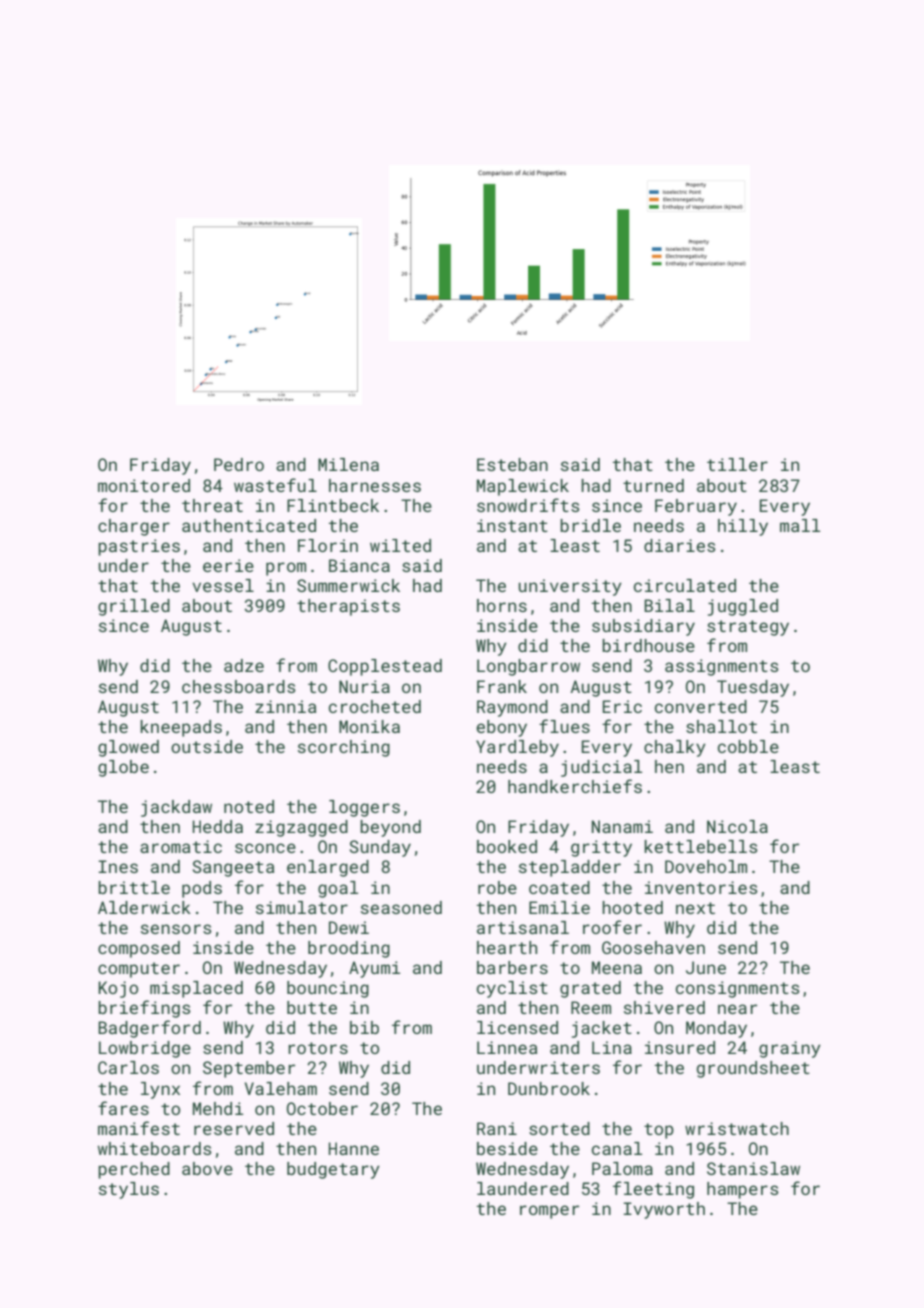  I want to click on licensed, so click(517, 1027).
